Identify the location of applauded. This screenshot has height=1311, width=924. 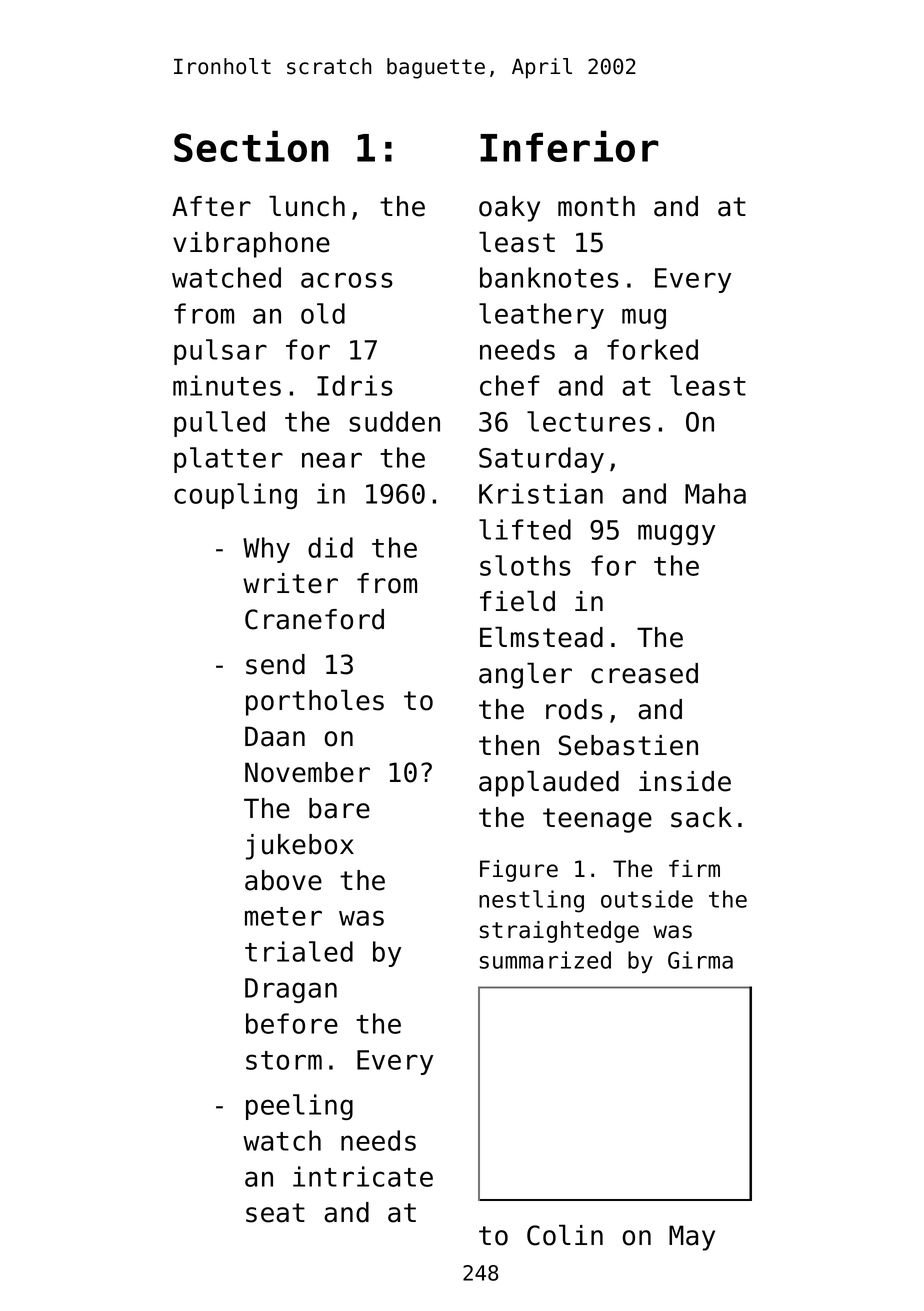
(549, 783).
